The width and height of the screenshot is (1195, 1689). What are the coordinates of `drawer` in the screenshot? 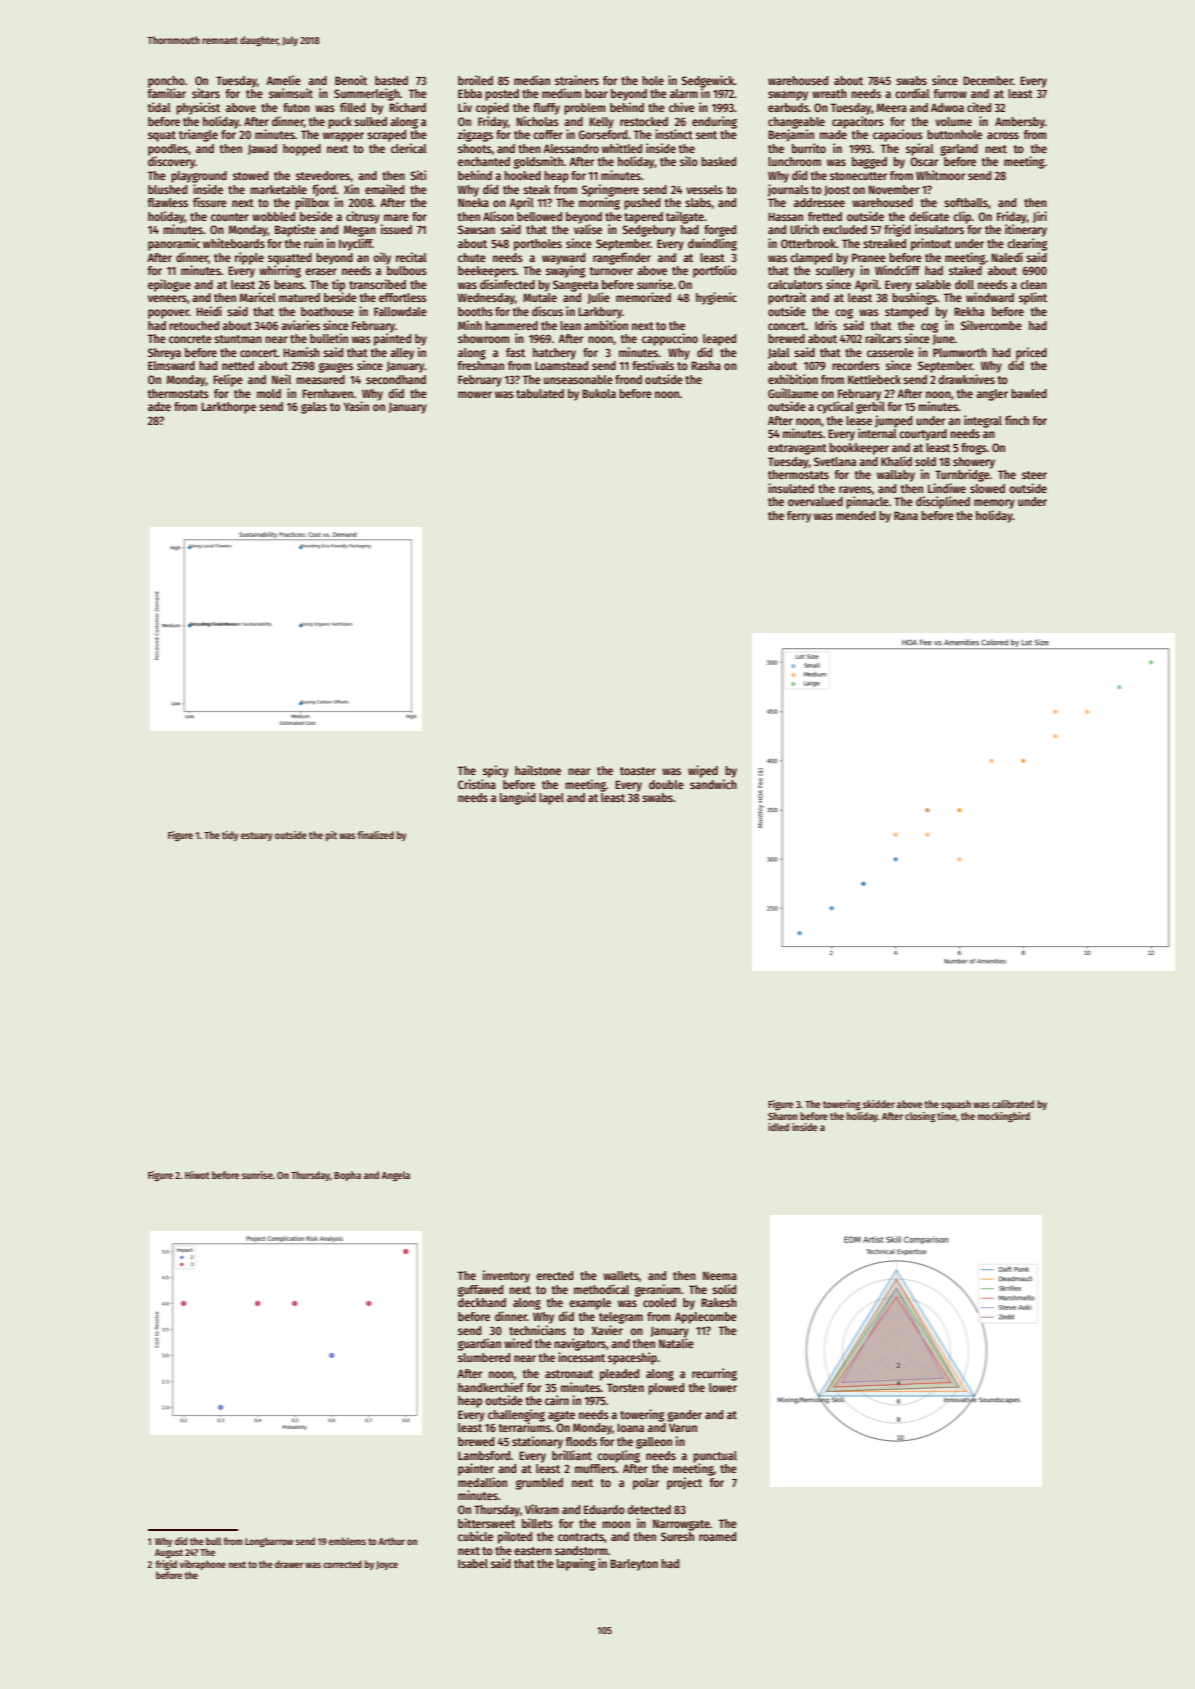 It's located at (289, 1564).
